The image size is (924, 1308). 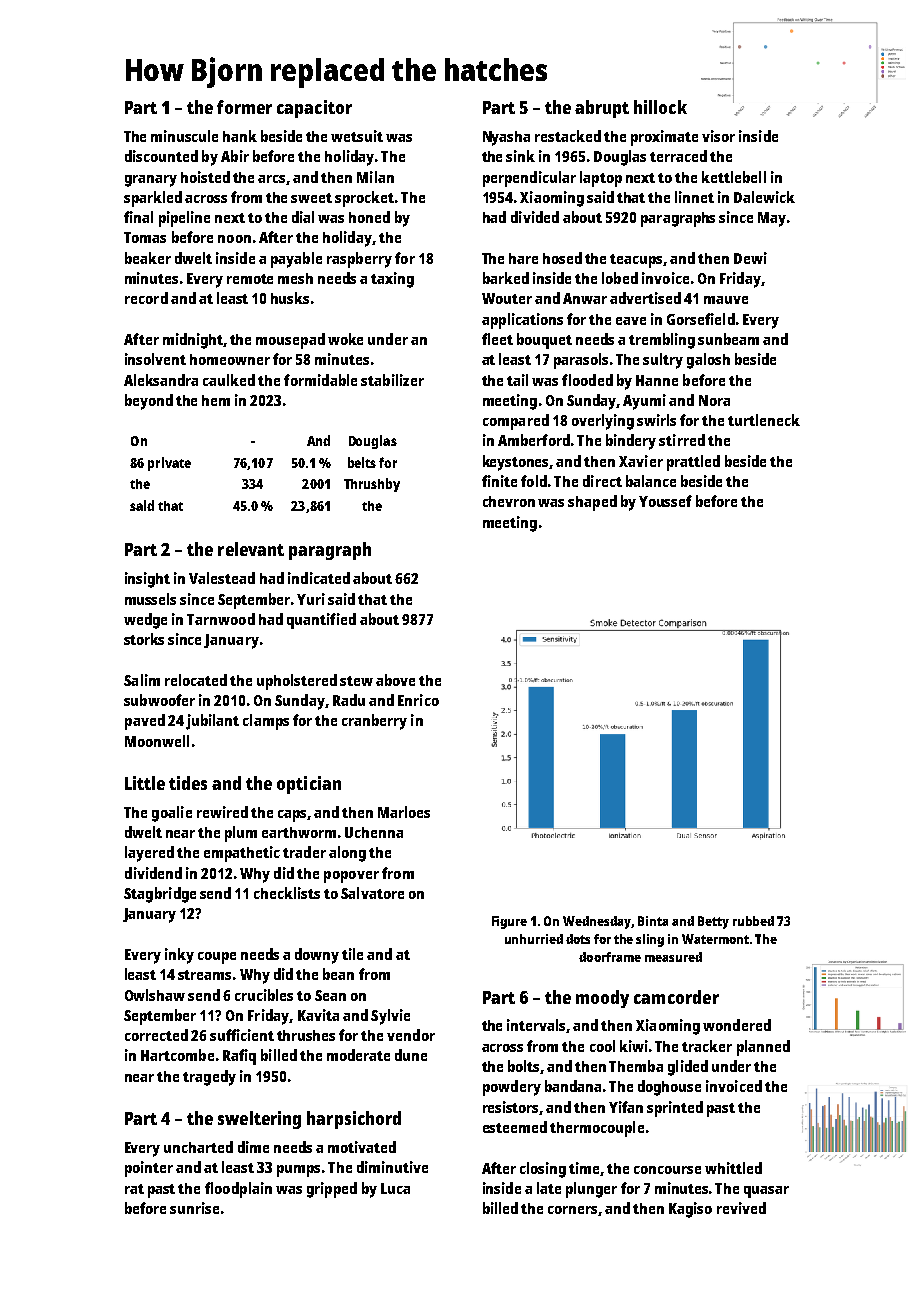 What do you see at coordinates (592, 503) in the screenshot?
I see `shaped` at bounding box center [592, 503].
